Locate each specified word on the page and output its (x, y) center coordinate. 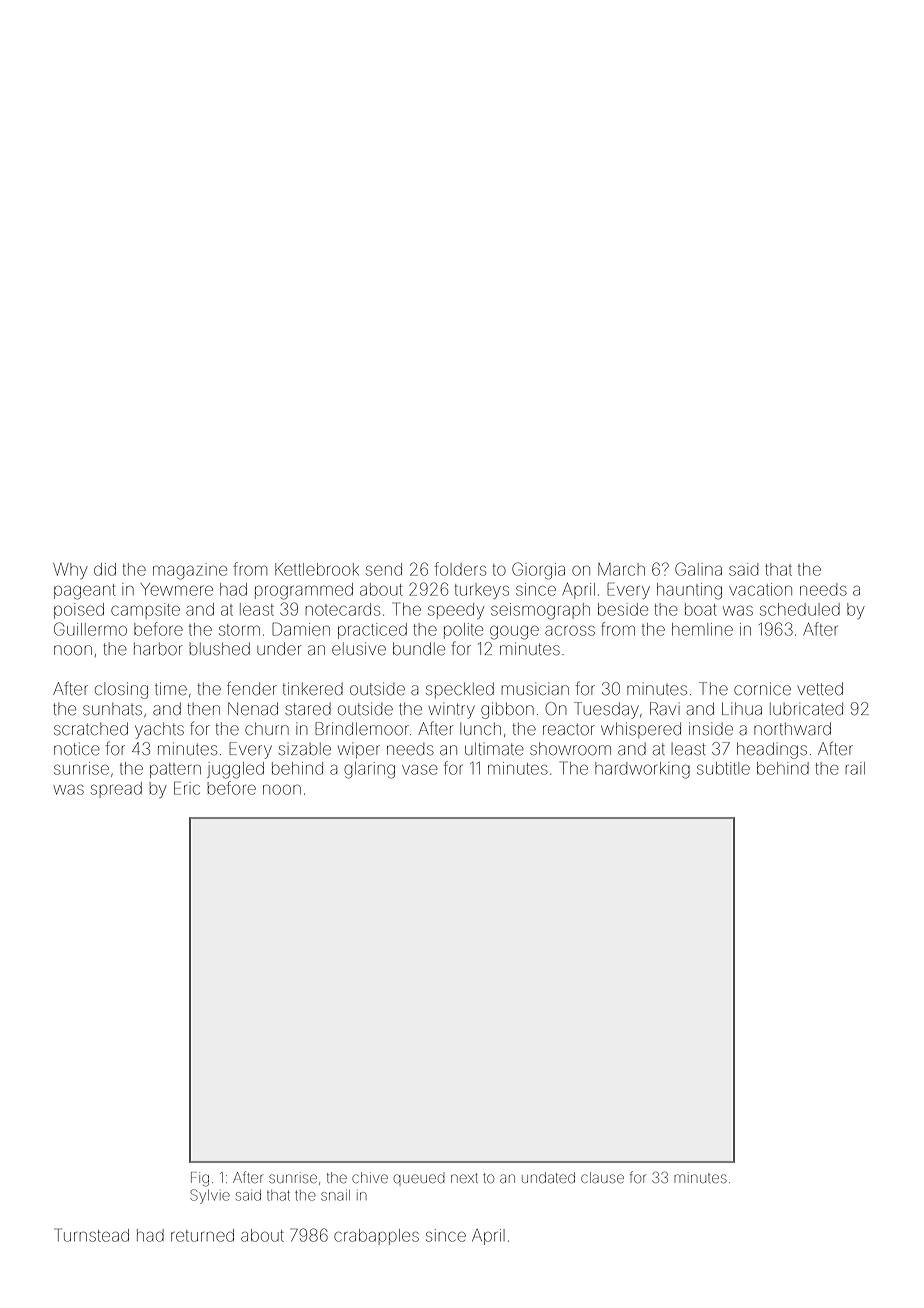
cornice (762, 688)
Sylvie (210, 1196)
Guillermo (90, 629)
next (464, 1178)
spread (116, 790)
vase (420, 770)
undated (548, 1177)
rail (855, 768)
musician (535, 688)
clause (602, 1177)
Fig (200, 1179)
